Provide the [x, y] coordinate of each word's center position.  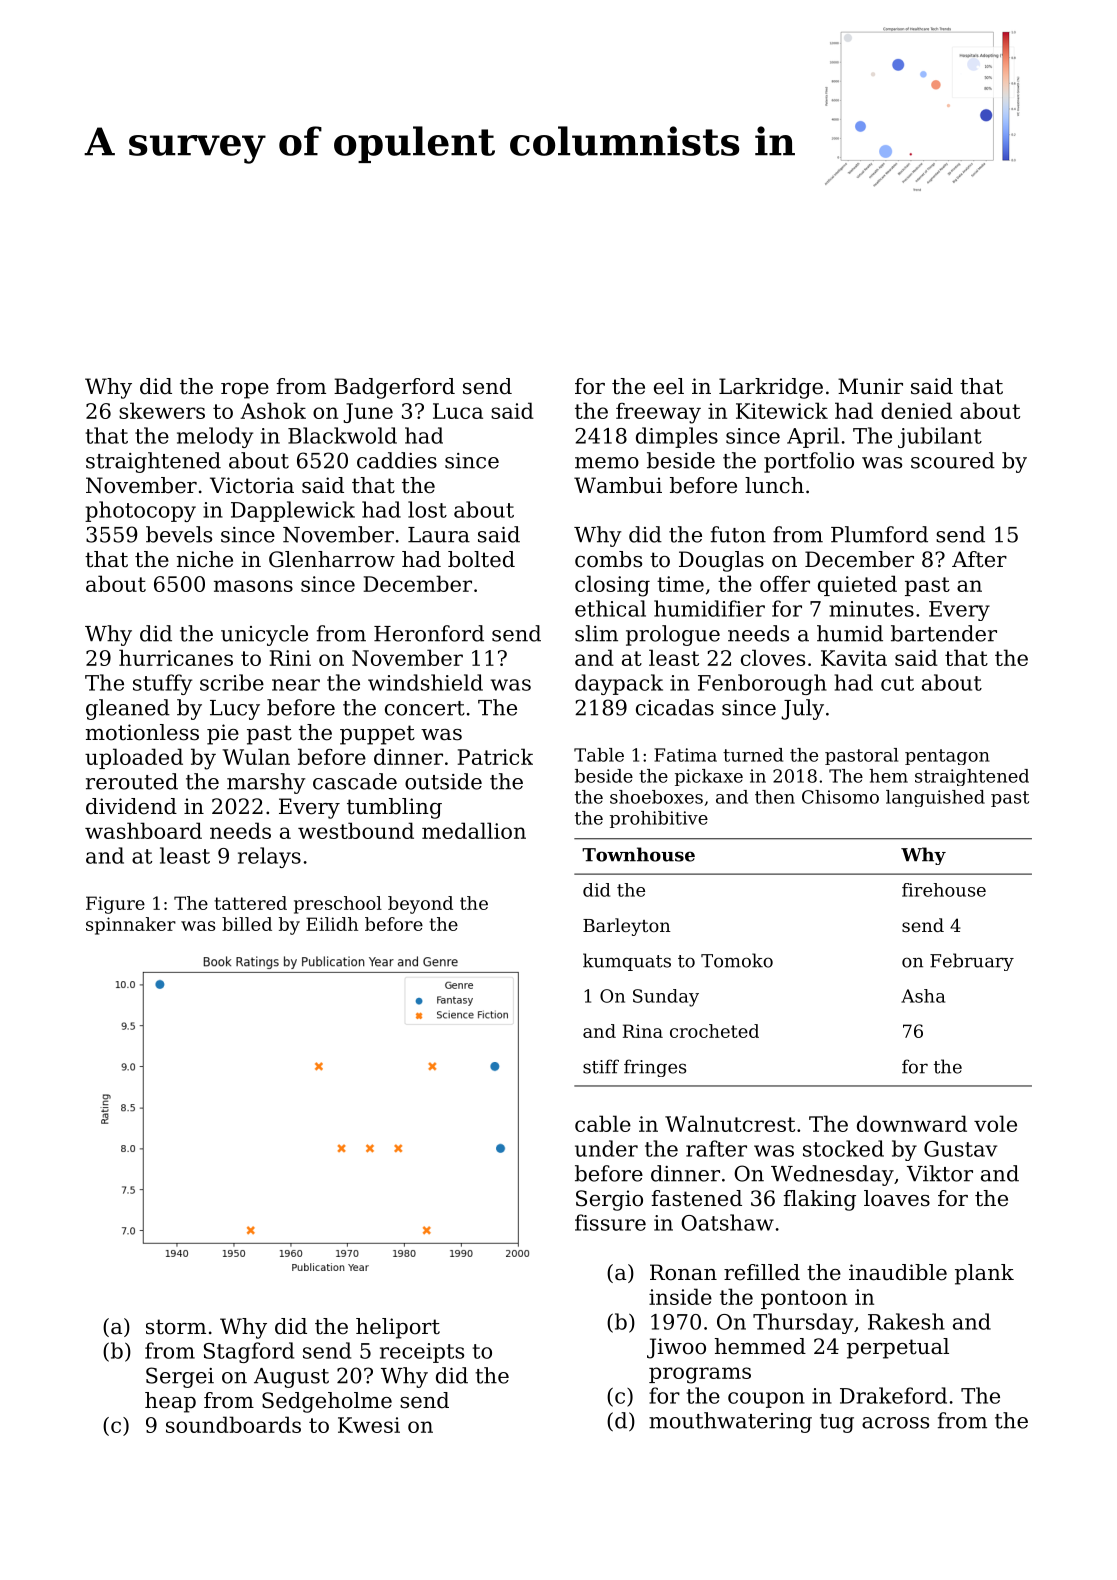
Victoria [252, 485]
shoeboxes [656, 797]
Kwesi [369, 1425]
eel [669, 386]
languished [935, 798]
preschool [338, 905]
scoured [953, 460]
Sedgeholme [327, 1402]
